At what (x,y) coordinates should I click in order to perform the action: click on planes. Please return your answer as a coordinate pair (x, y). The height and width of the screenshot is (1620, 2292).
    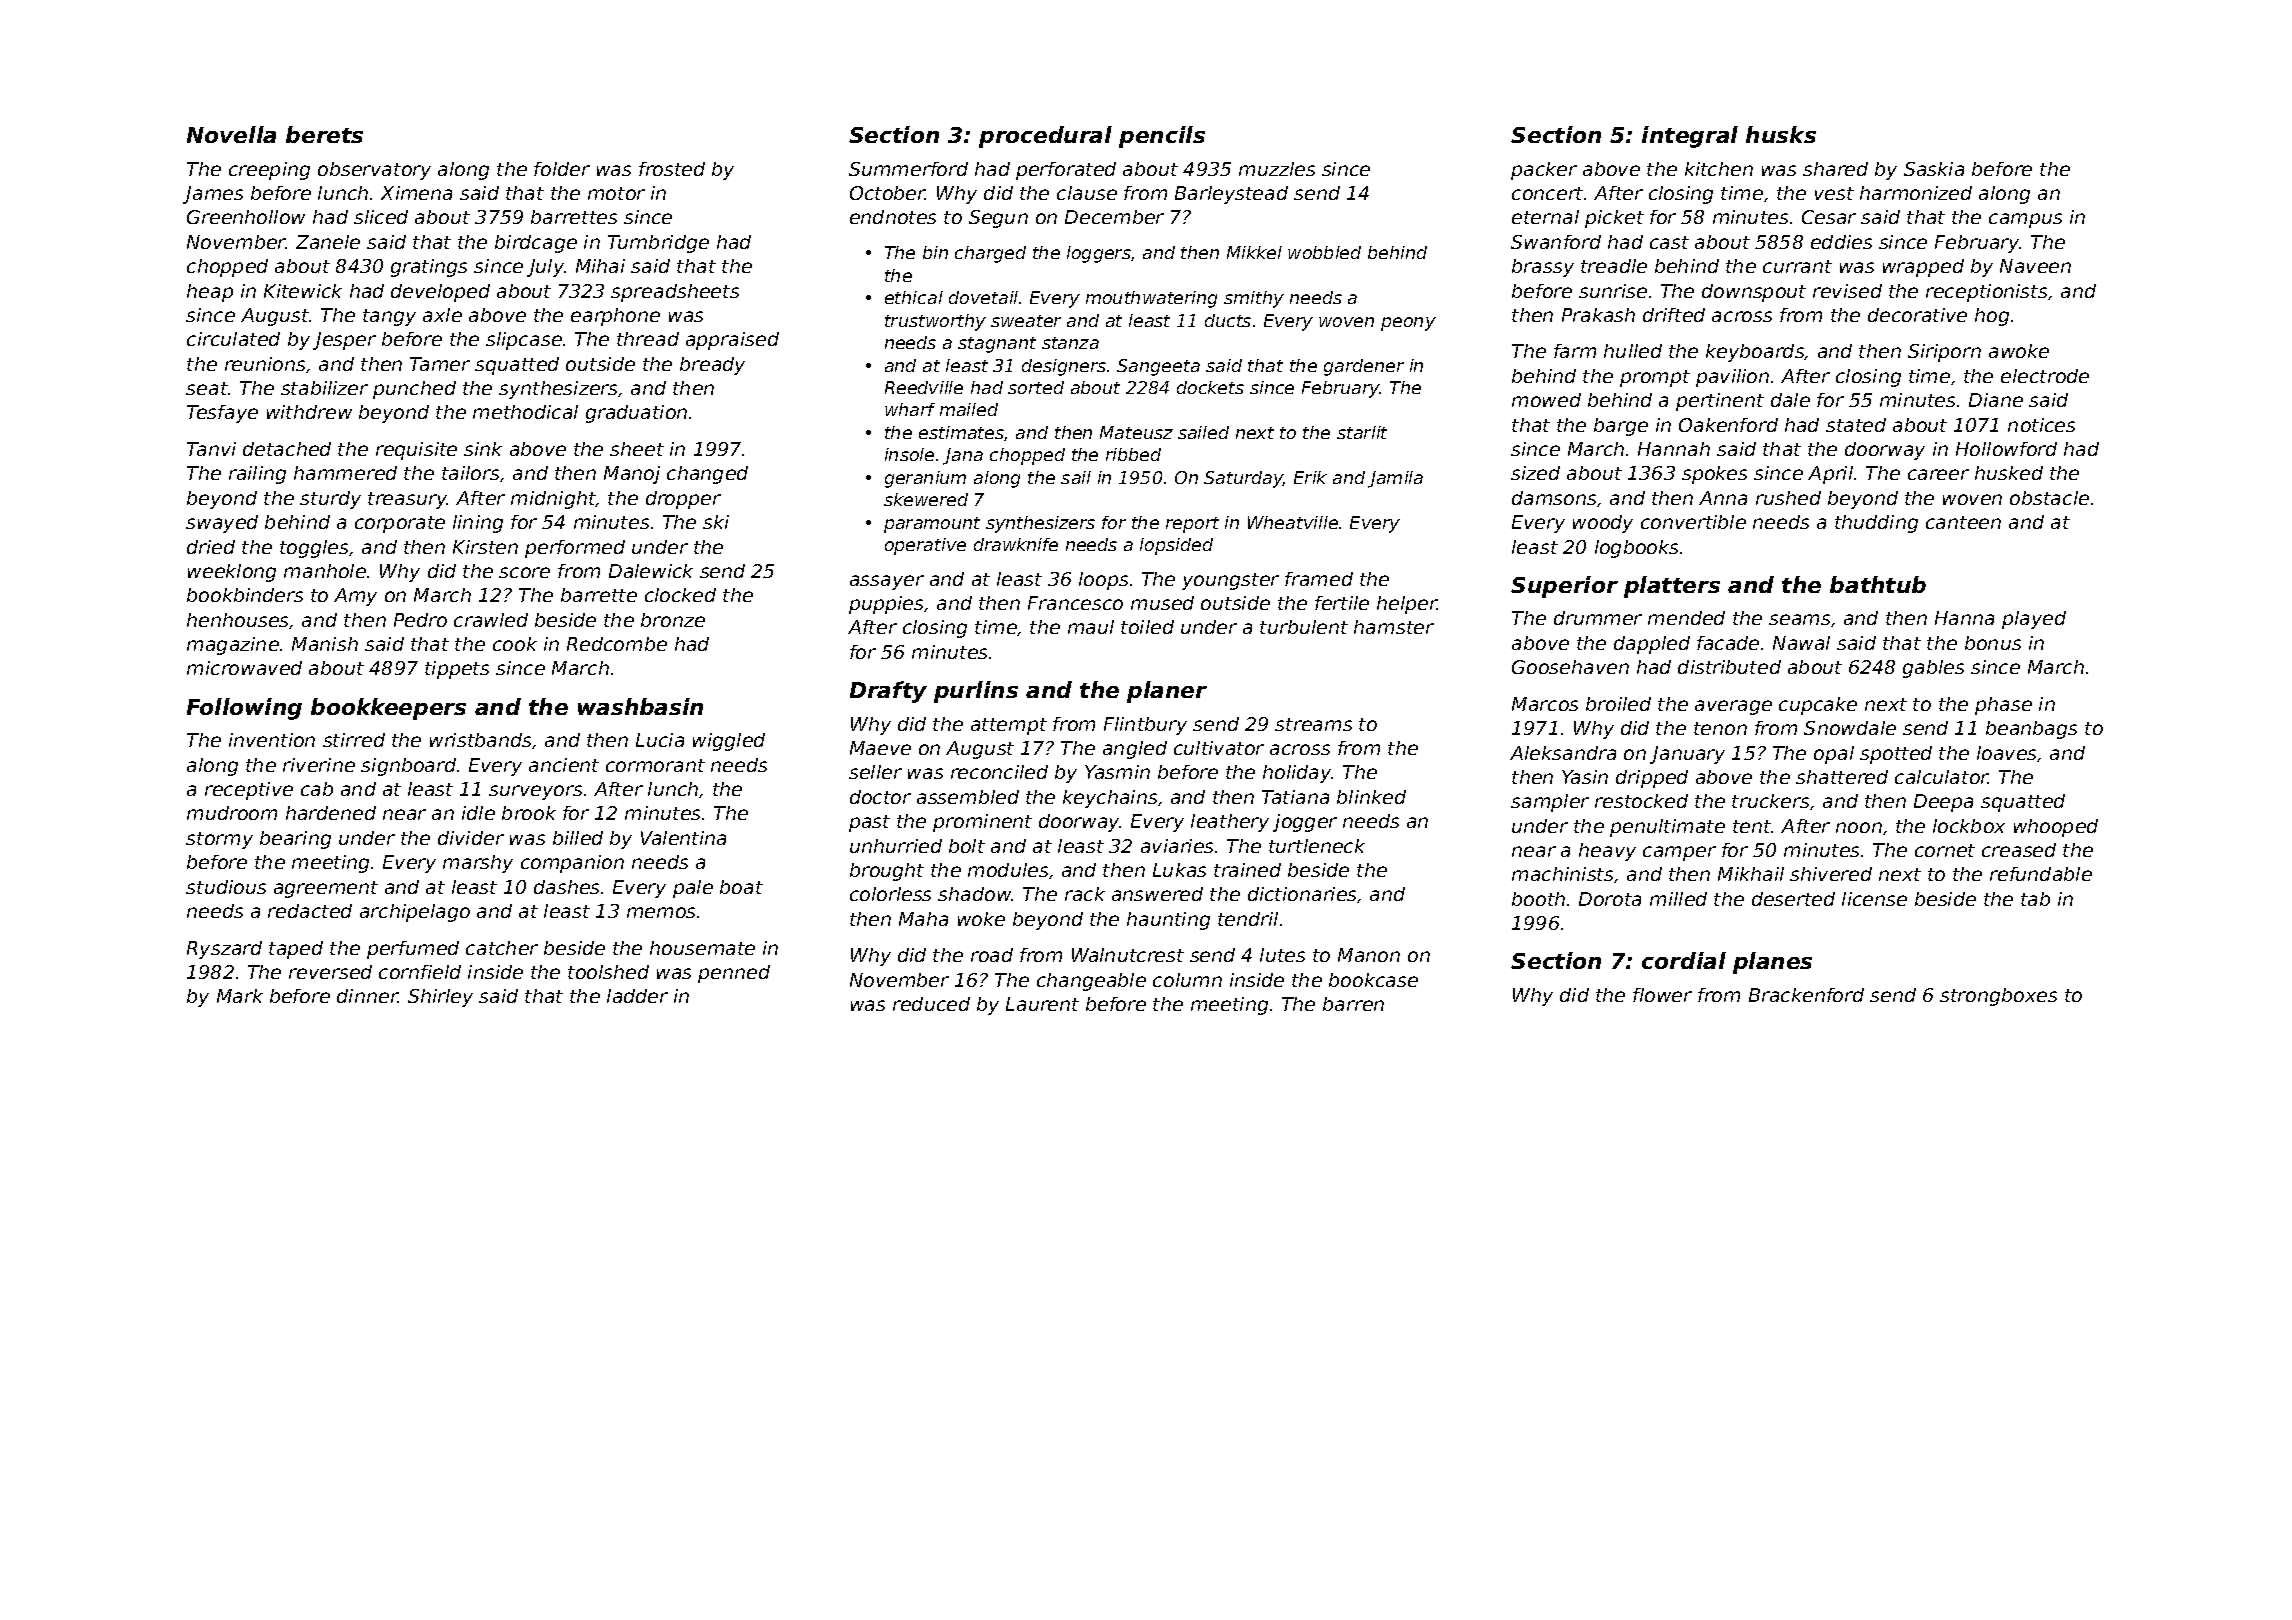
    Looking at the image, I should click on (1772, 963).
